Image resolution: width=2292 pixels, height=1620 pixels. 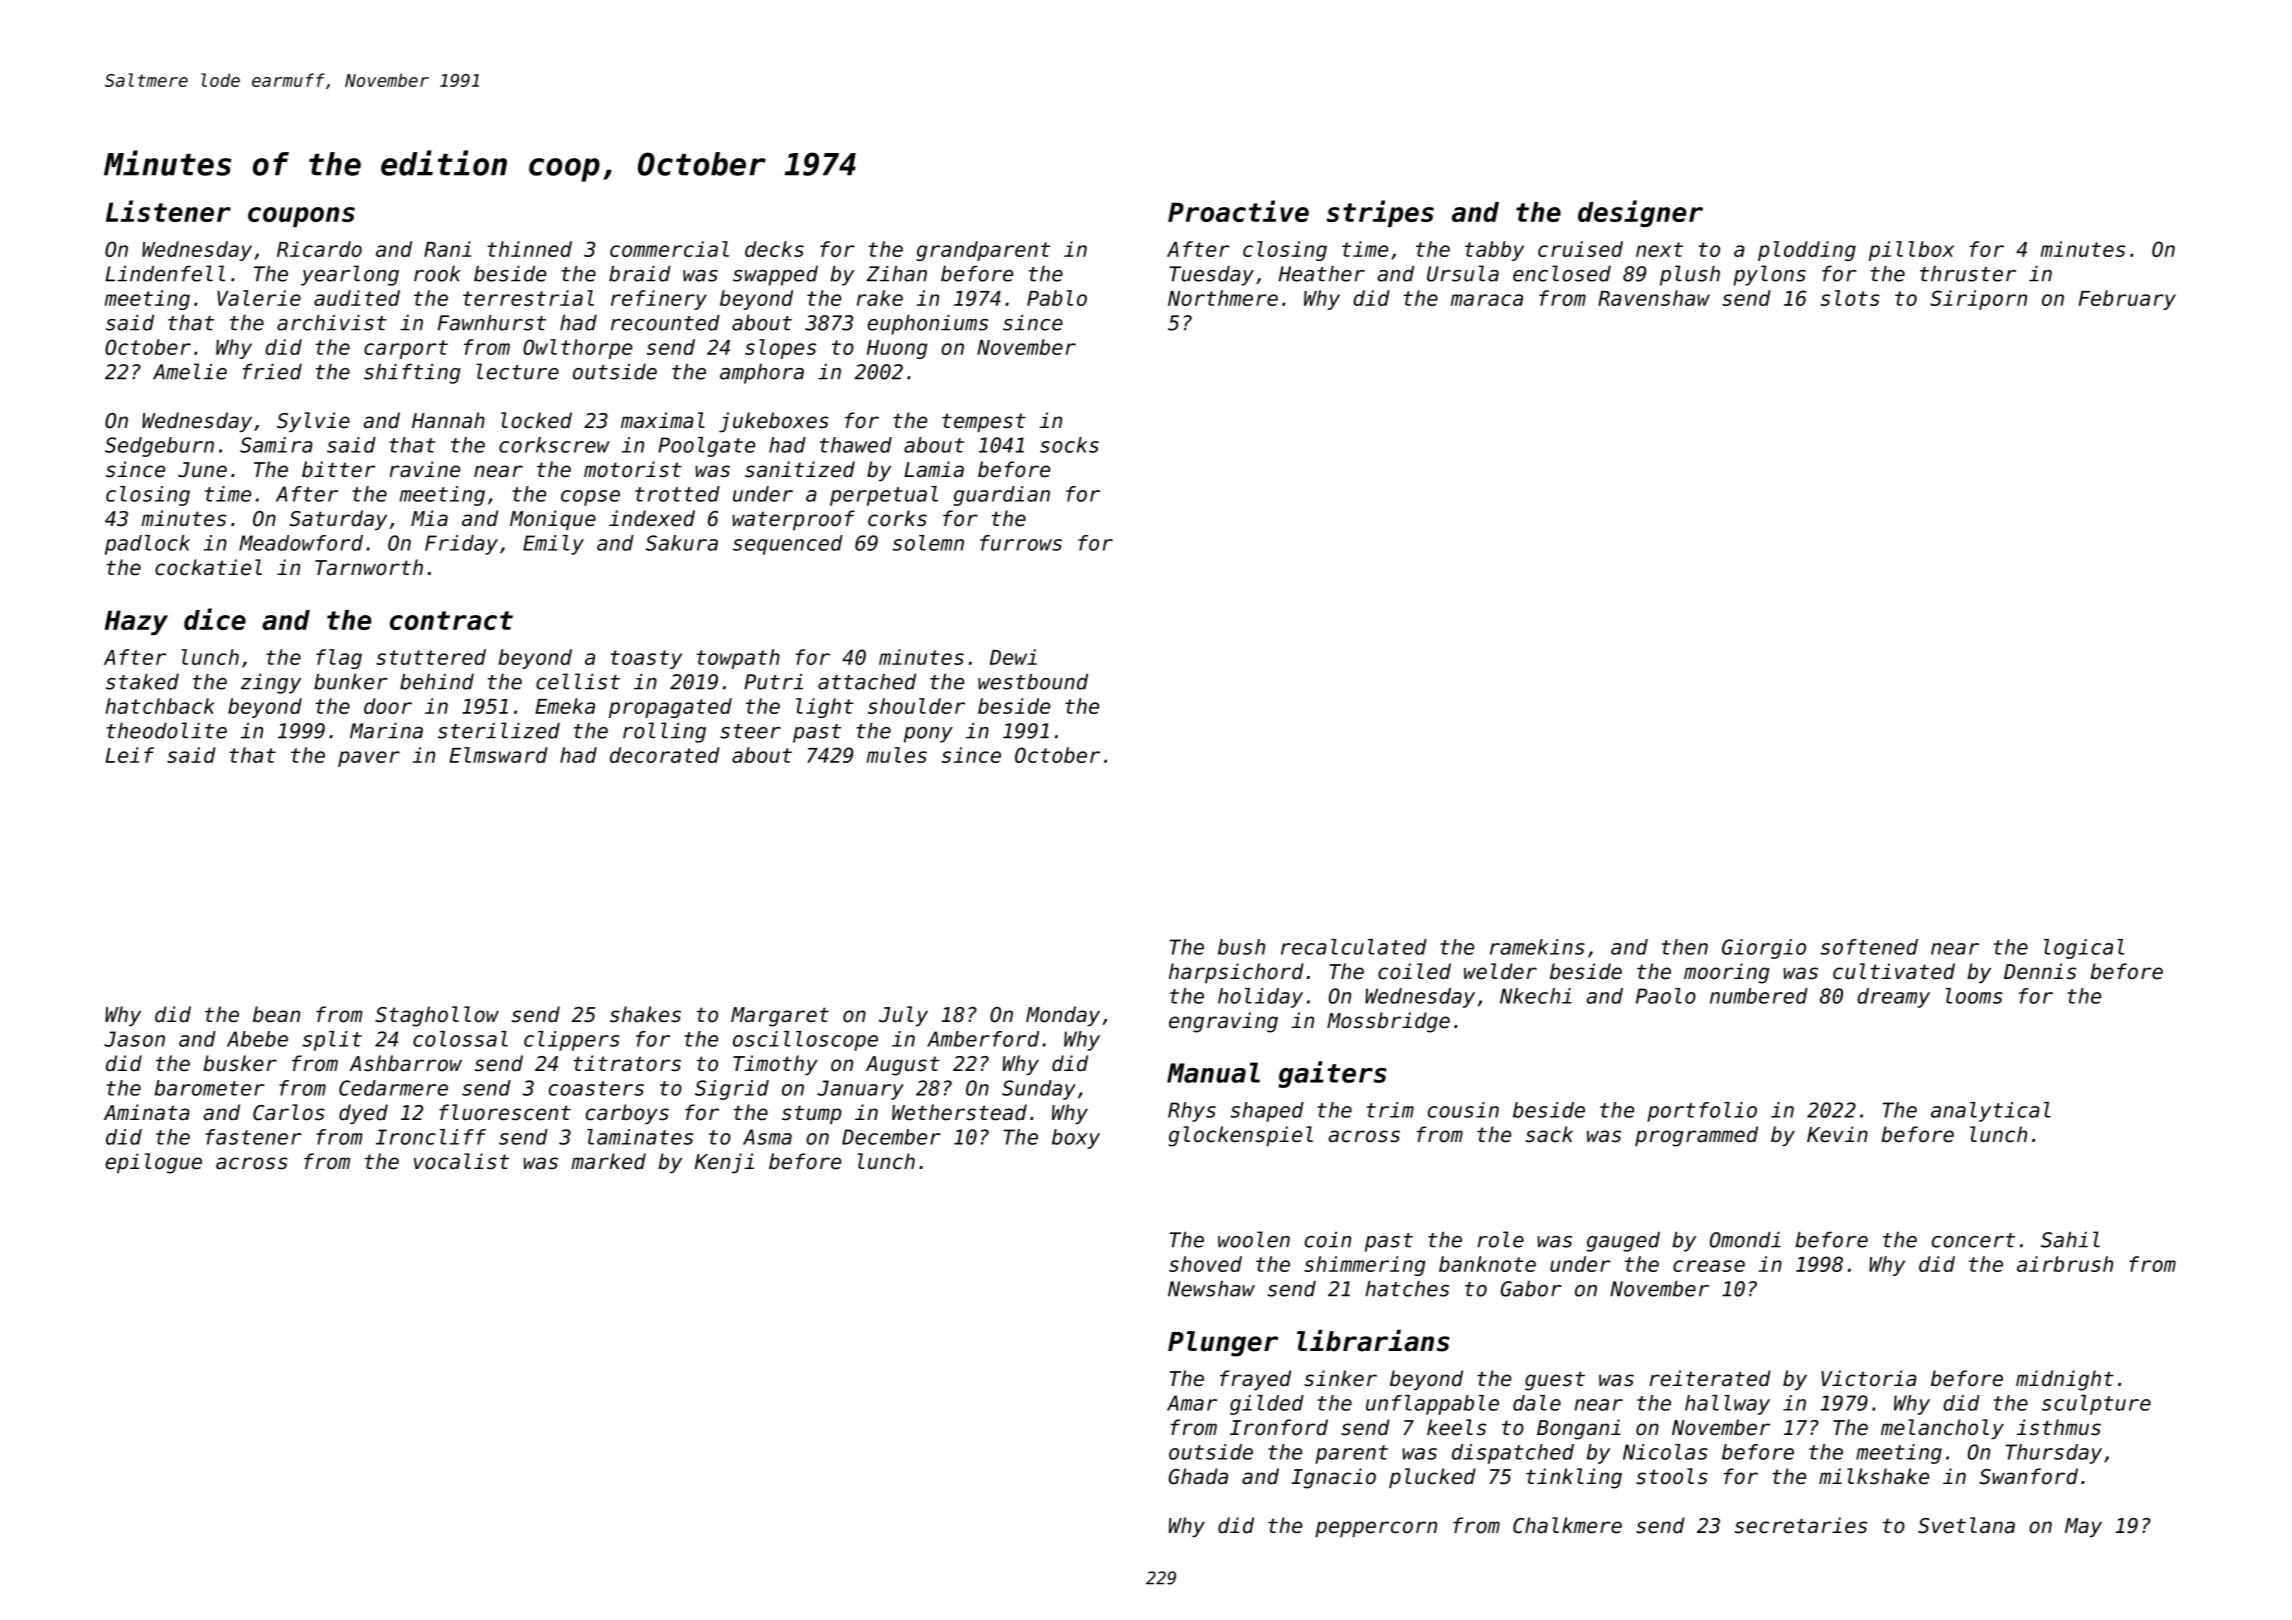 I want to click on Hazy, so click(x=136, y=622).
